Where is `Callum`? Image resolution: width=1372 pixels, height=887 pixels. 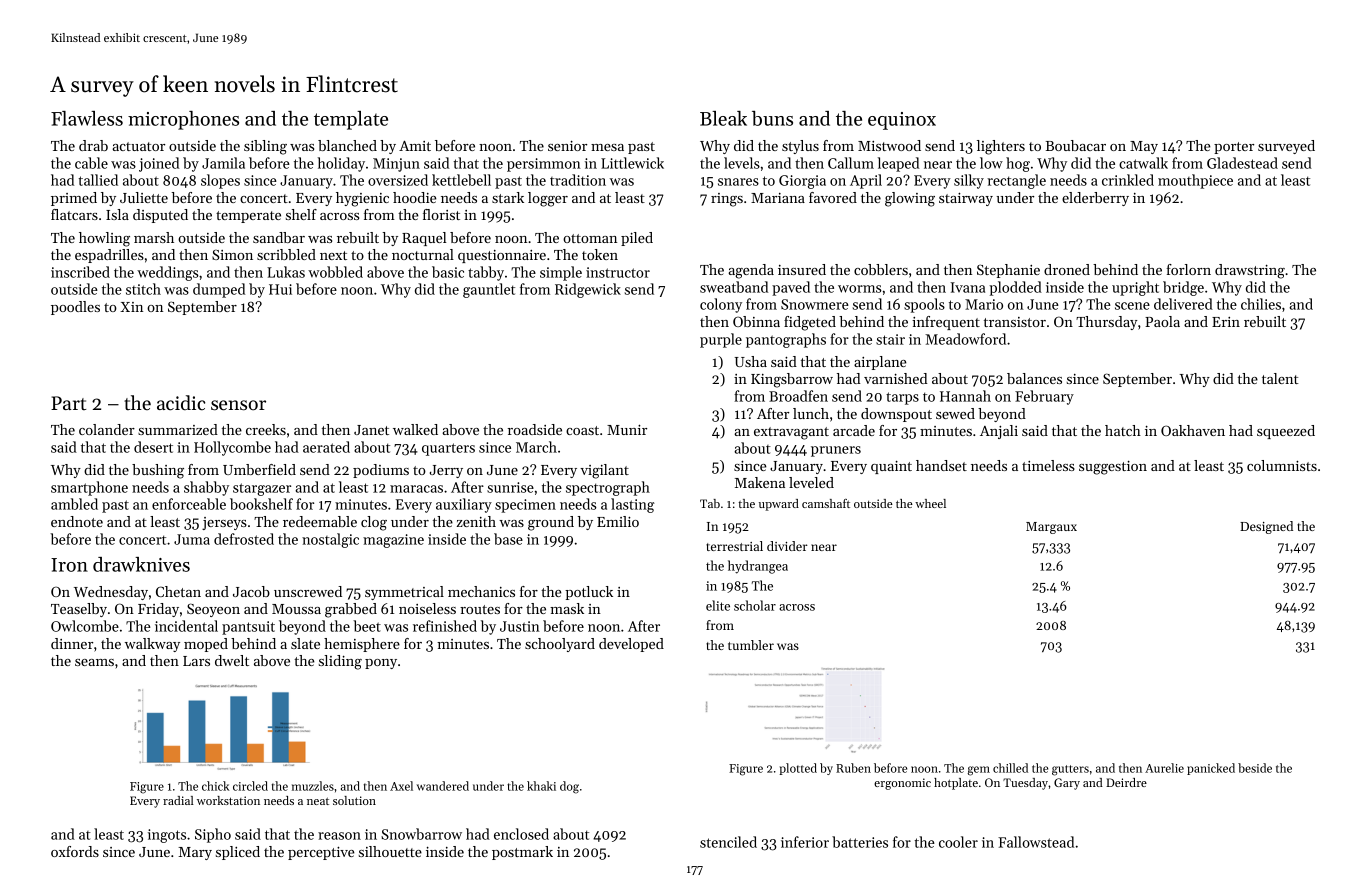 Callum is located at coordinates (851, 163).
